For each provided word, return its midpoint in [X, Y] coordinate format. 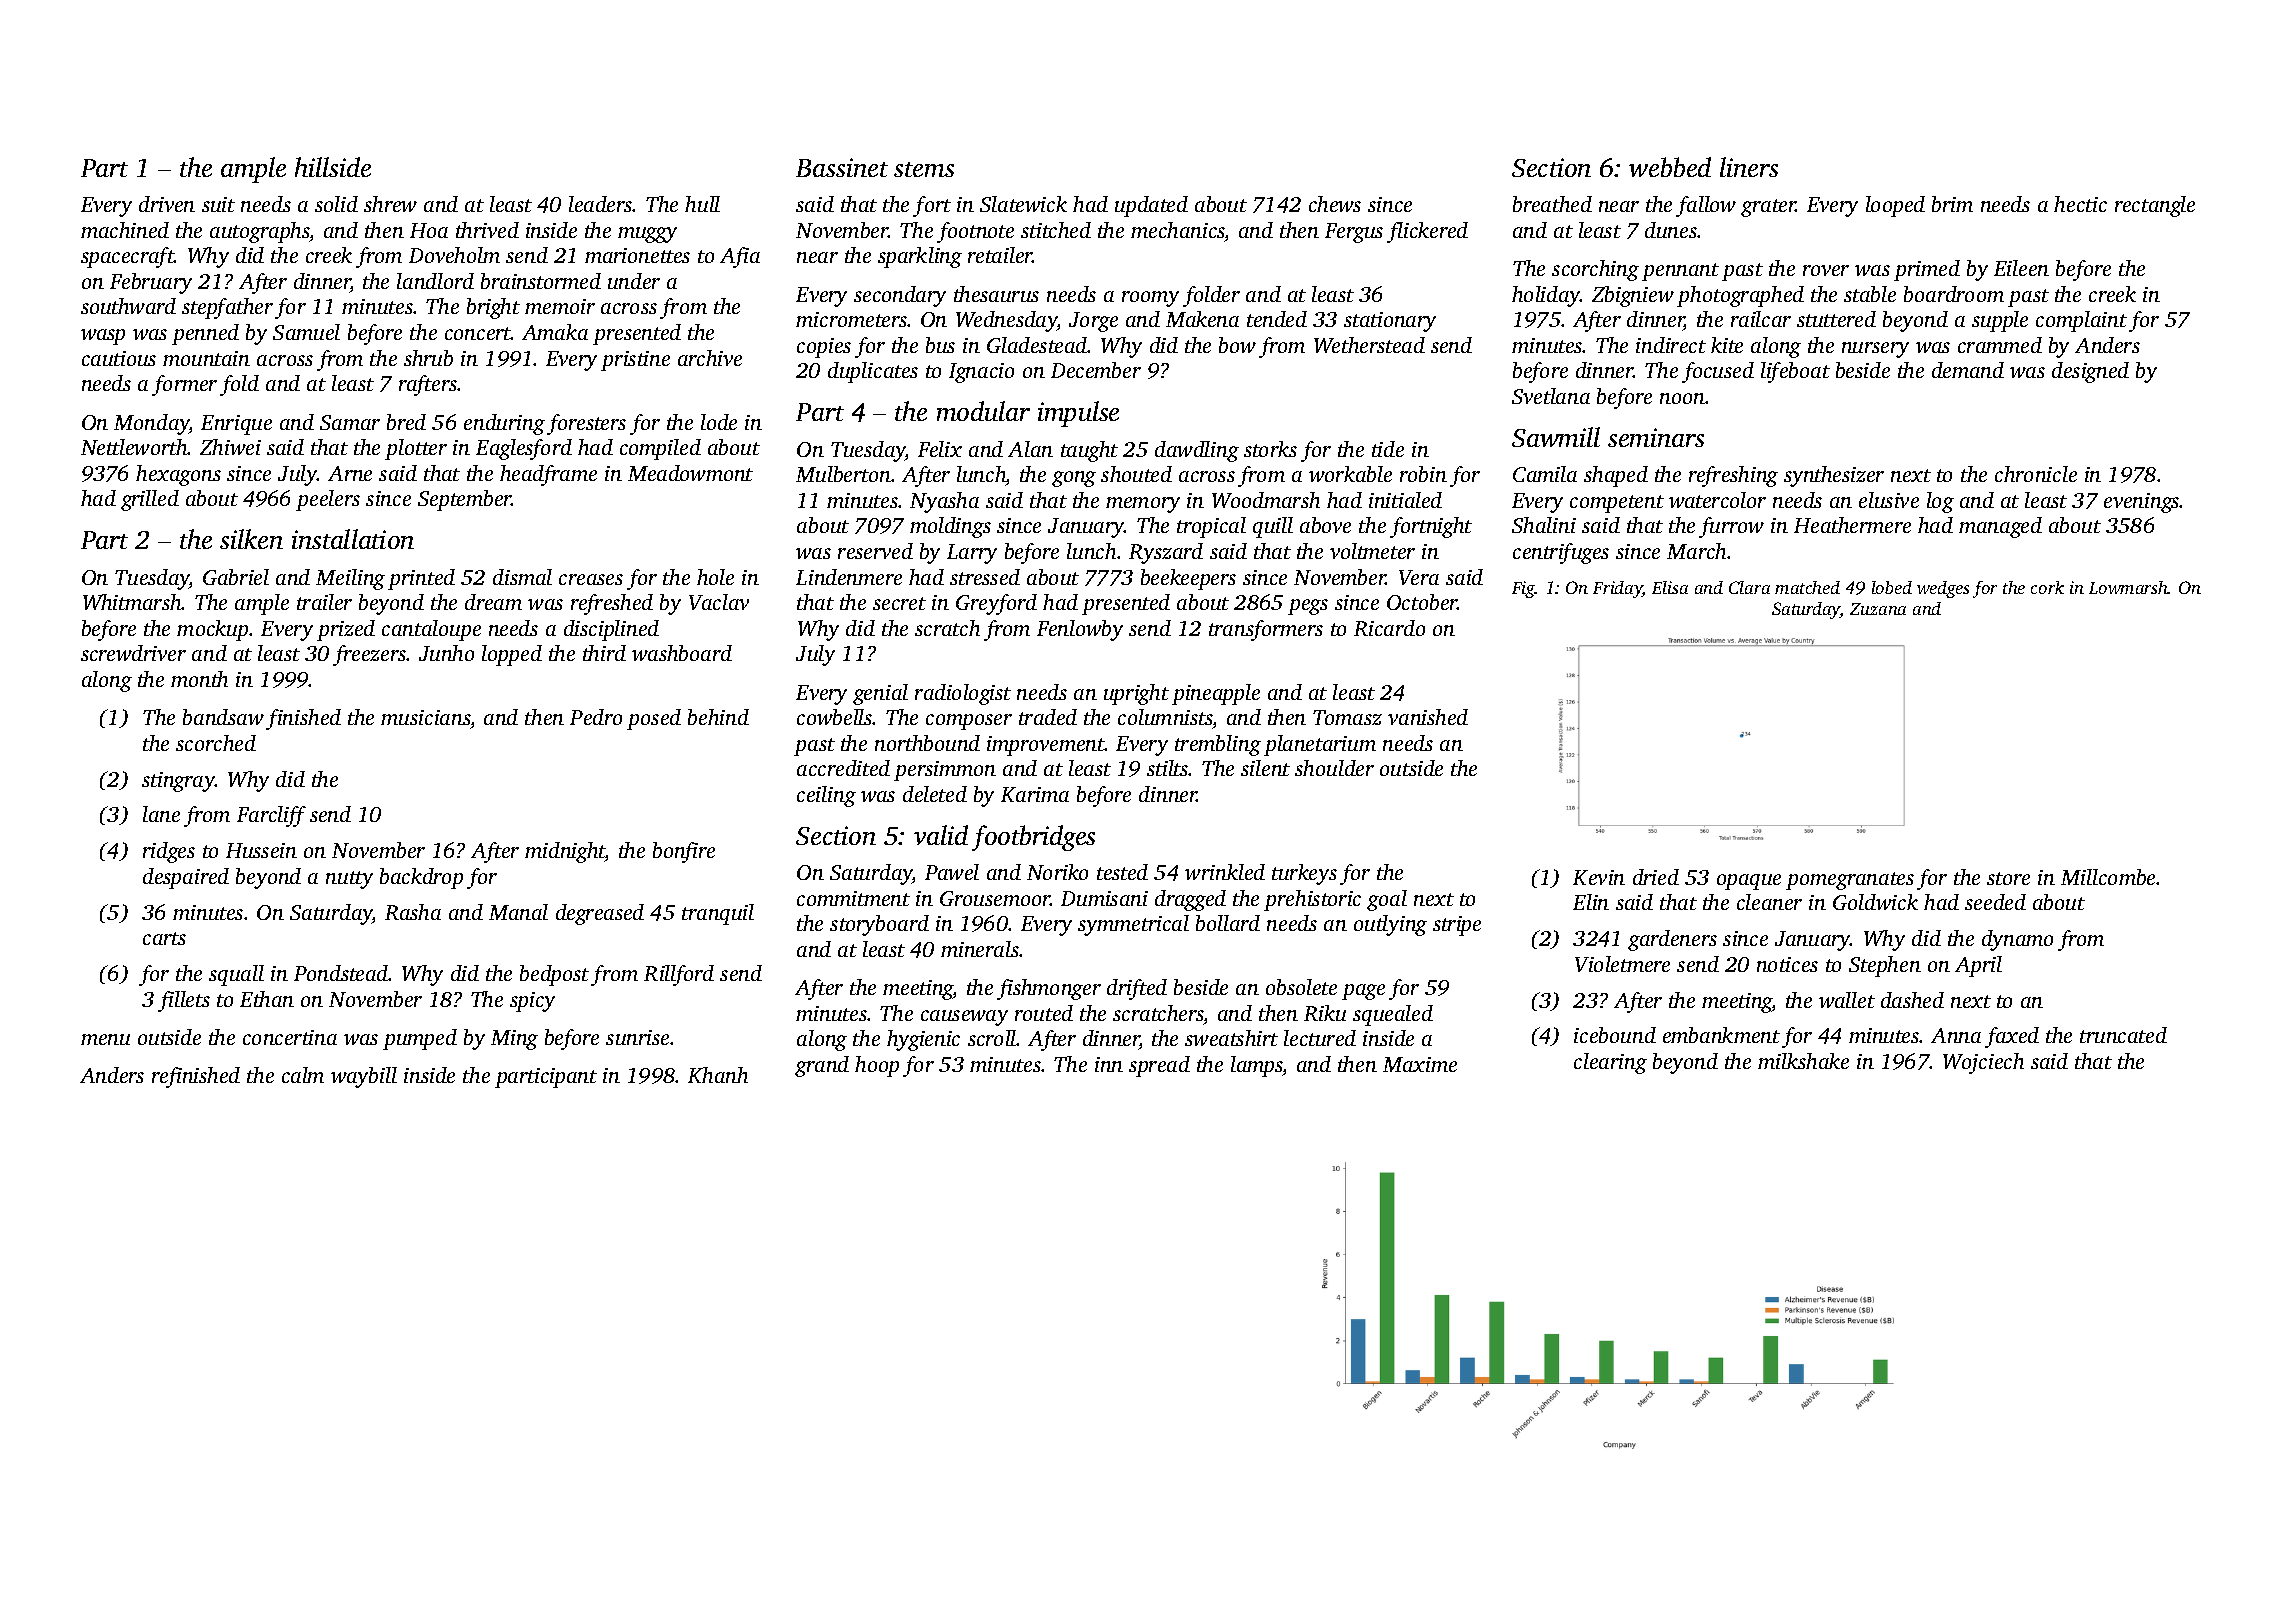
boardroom [1954, 294]
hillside [333, 167]
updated [1151, 206]
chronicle [2036, 474]
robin [1423, 474]
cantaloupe [431, 630]
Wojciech [1983, 1063]
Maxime [1420, 1064]
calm [303, 1075]
